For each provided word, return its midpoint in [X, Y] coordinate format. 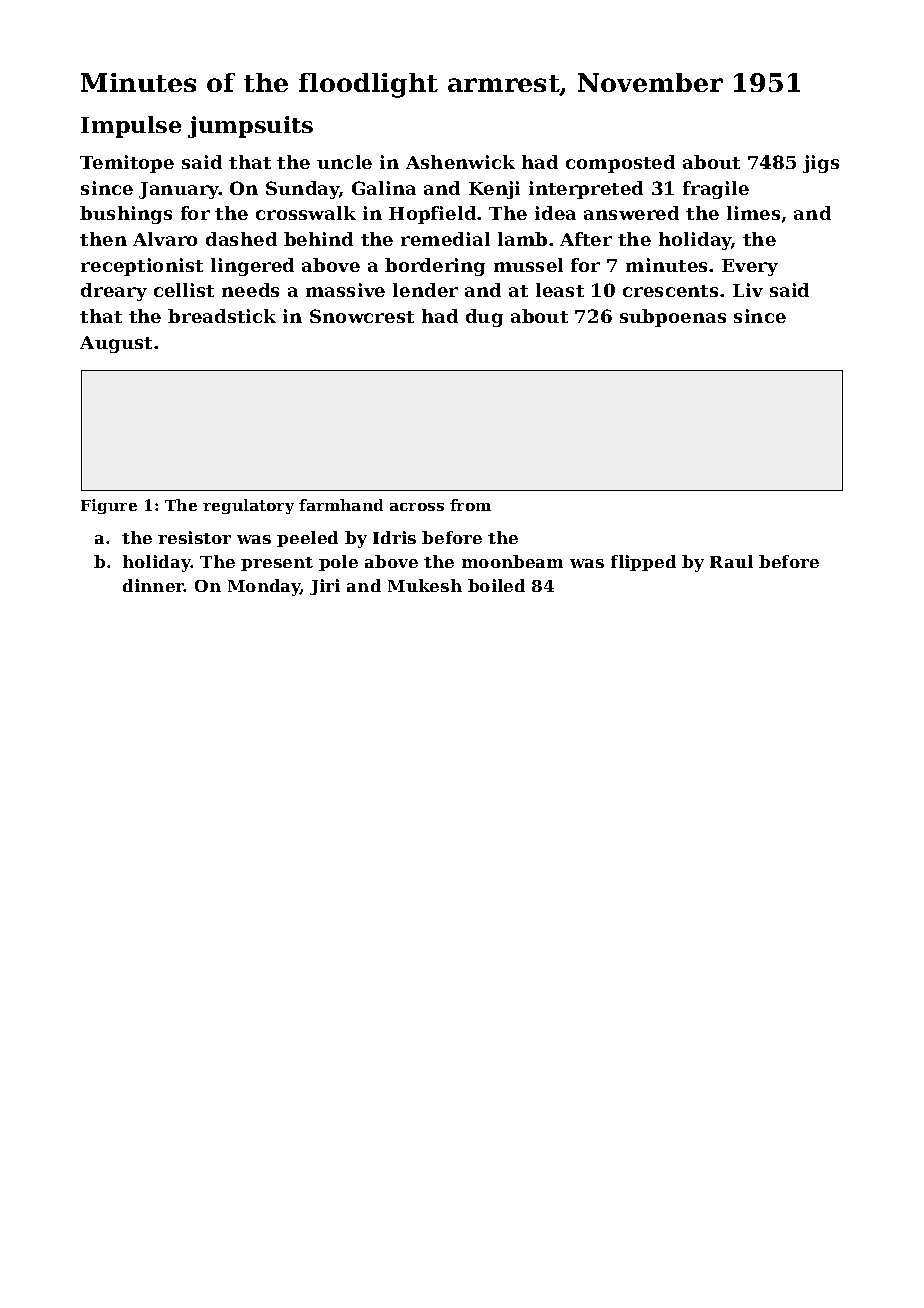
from [470, 505]
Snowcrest [362, 316]
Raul [731, 561]
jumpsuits [250, 127]
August [116, 344]
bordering [435, 267]
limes [753, 213]
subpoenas [673, 318]
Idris [394, 537]
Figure [109, 506]
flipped [643, 563]
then [103, 239]
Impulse [131, 127]
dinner [154, 585]
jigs [821, 164]
